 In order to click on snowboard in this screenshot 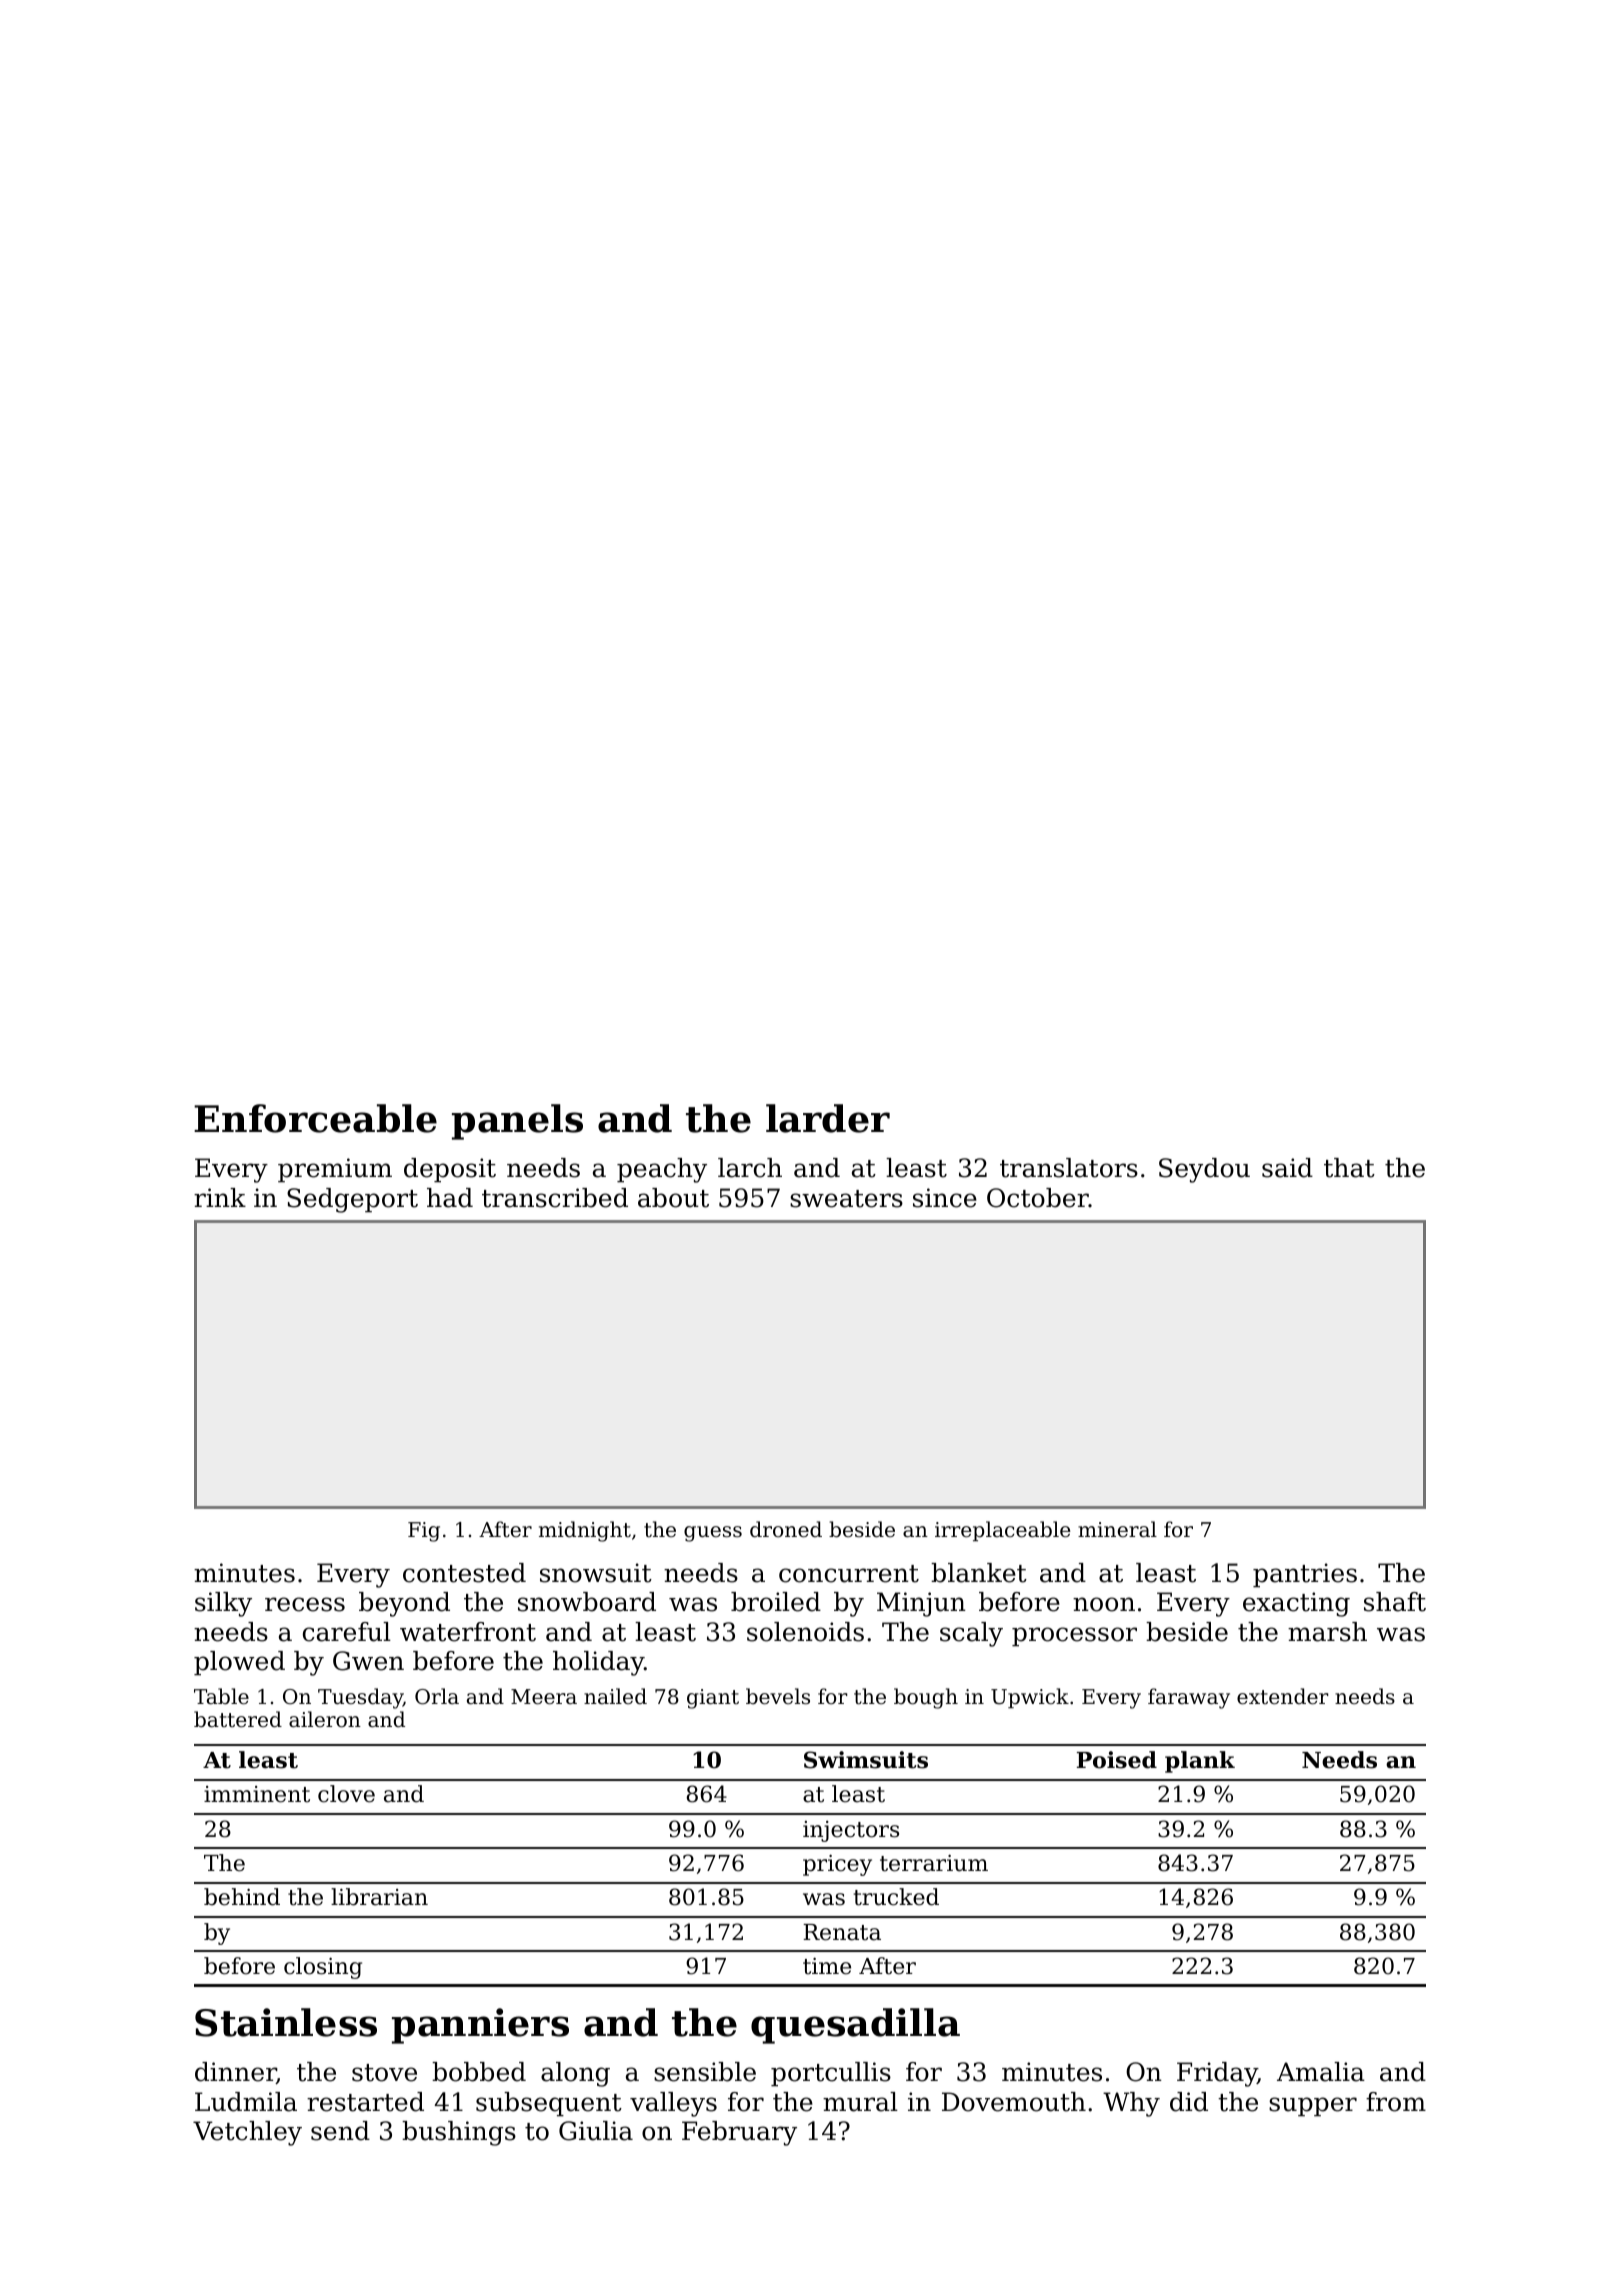, I will do `click(587, 1602)`.
